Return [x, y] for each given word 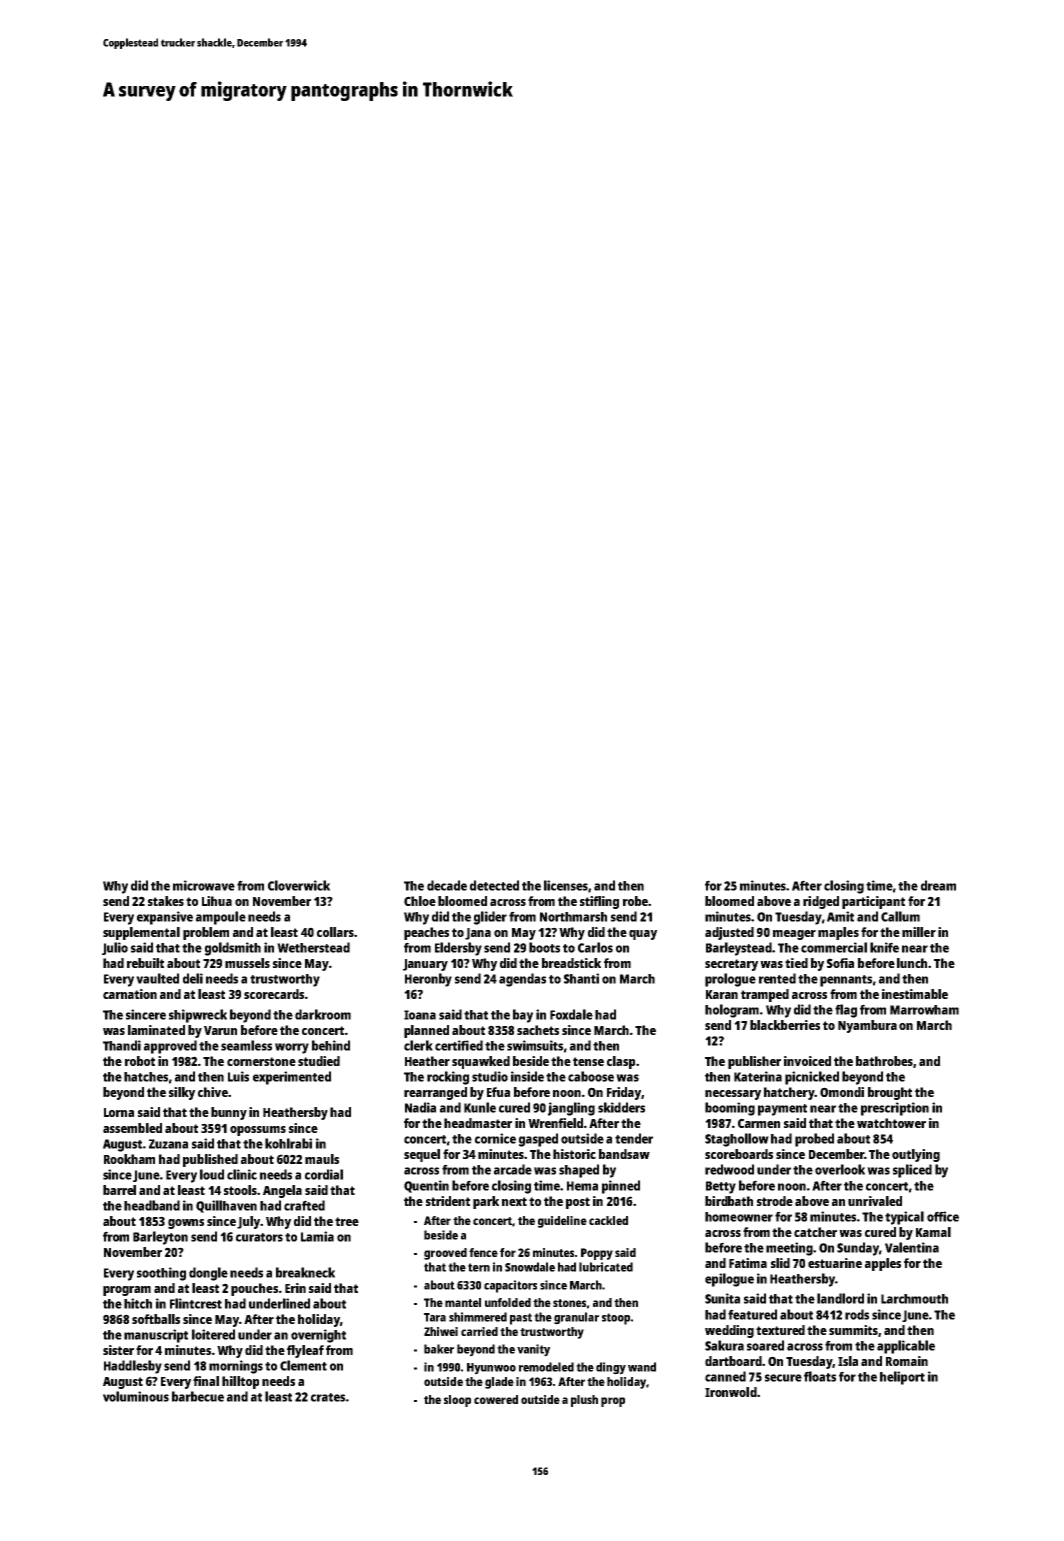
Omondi [842, 1092]
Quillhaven [226, 1206]
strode [775, 1201]
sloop [457, 1401]
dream [938, 885]
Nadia [420, 1107]
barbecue [198, 1396]
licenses [566, 885]
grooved [445, 1254]
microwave [204, 885]
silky [182, 1093]
